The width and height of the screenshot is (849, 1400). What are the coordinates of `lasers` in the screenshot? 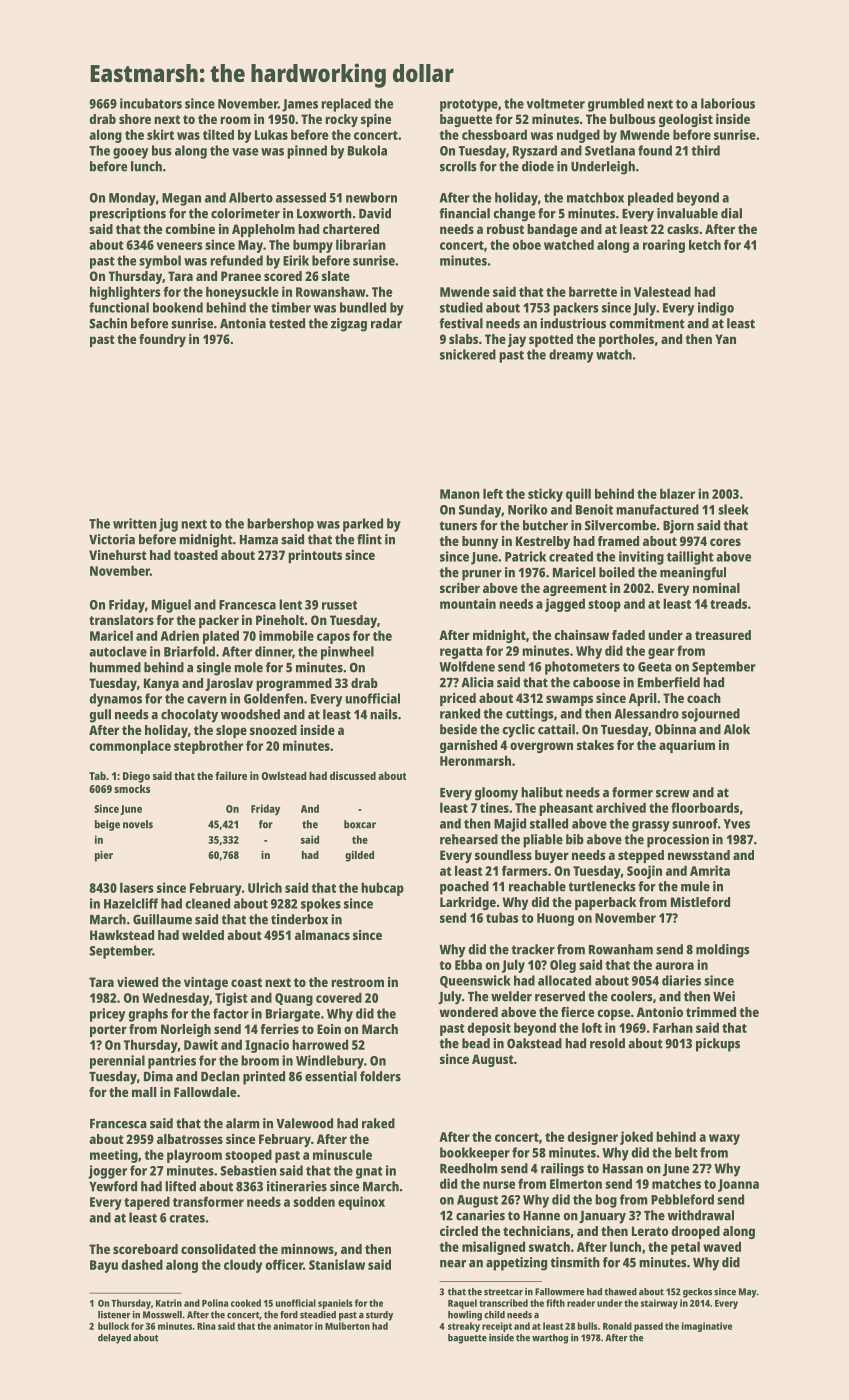 It's located at (137, 887).
